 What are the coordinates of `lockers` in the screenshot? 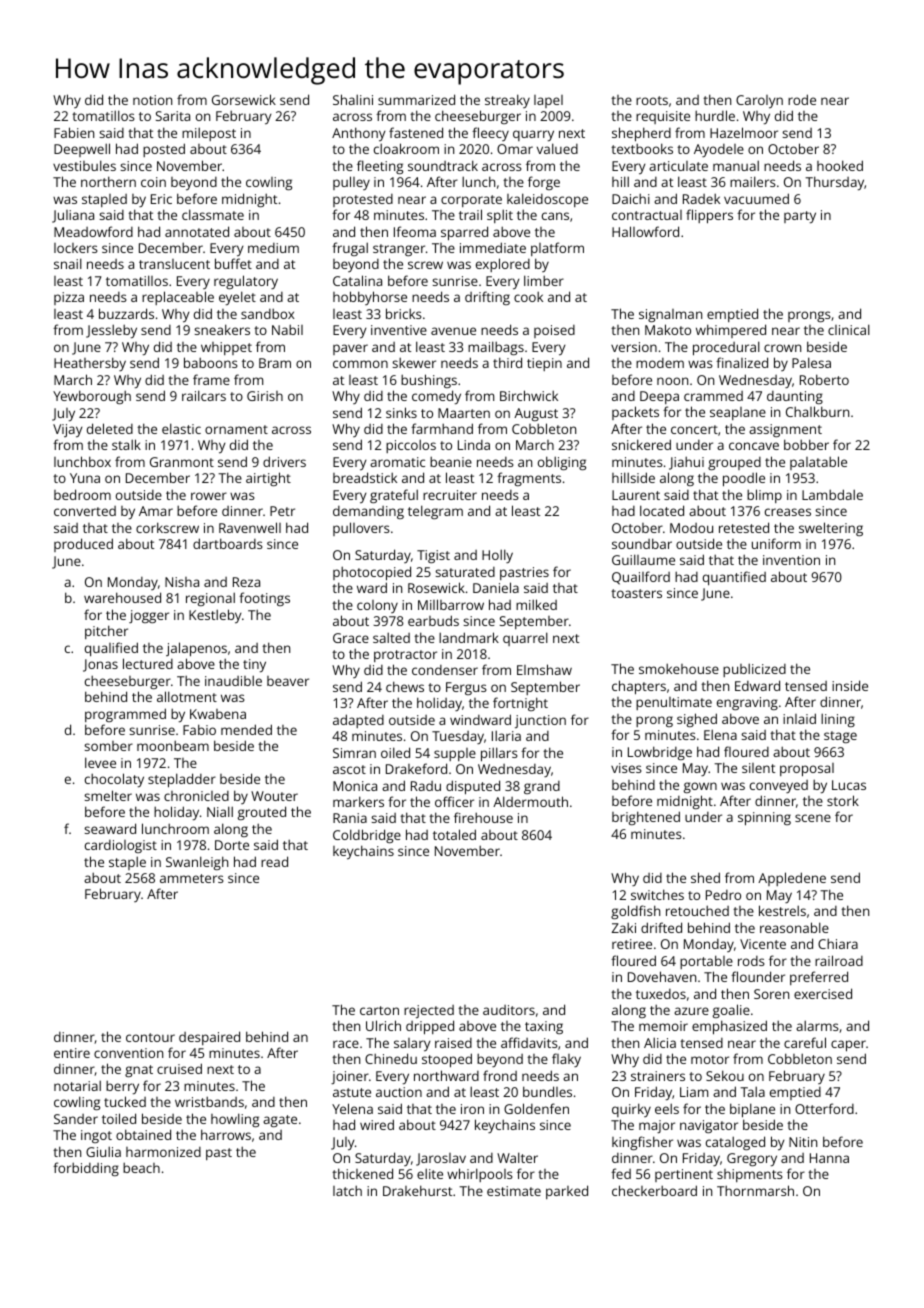 It's located at (76, 248).
